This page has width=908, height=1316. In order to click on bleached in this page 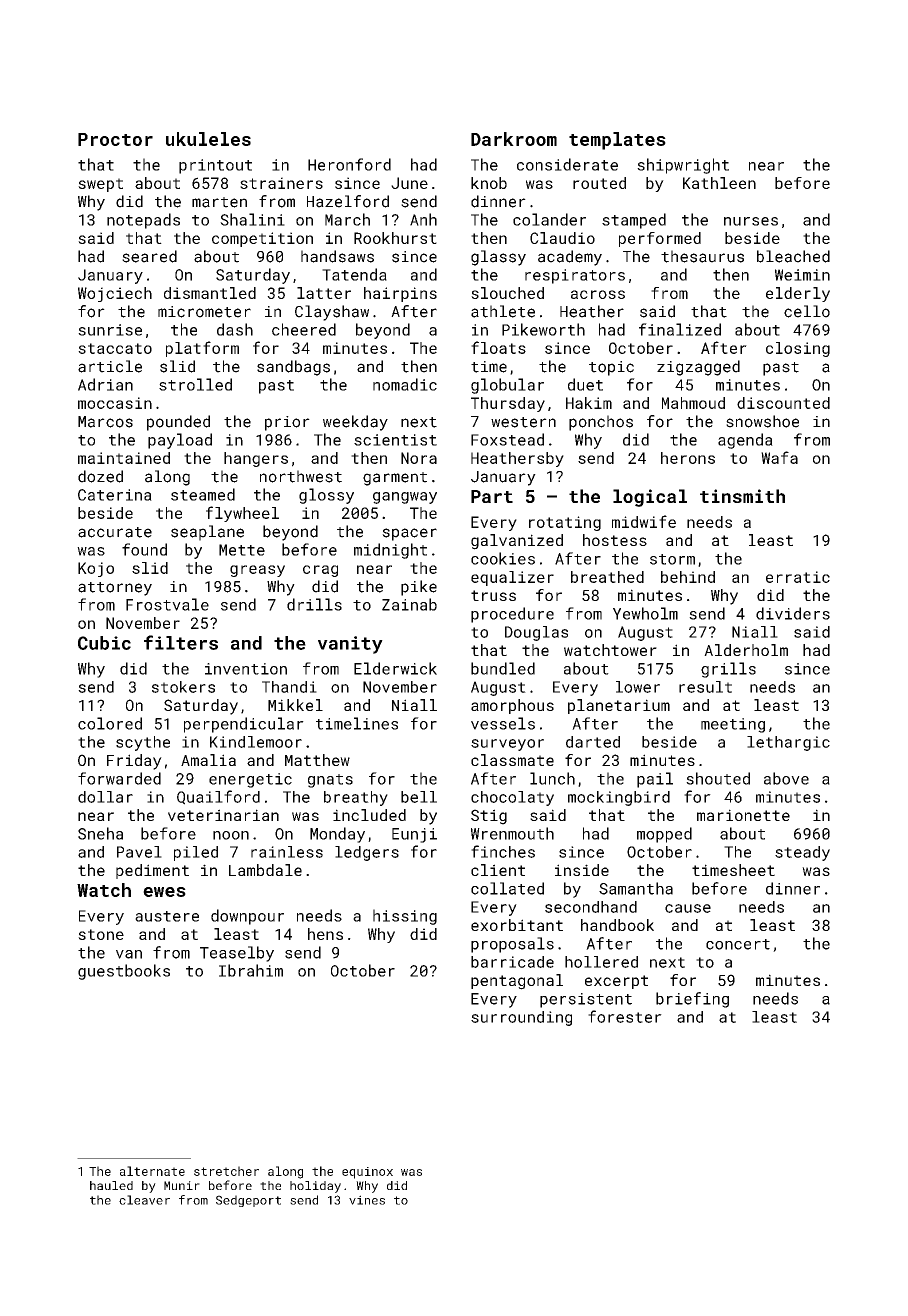, I will do `click(793, 256)`.
